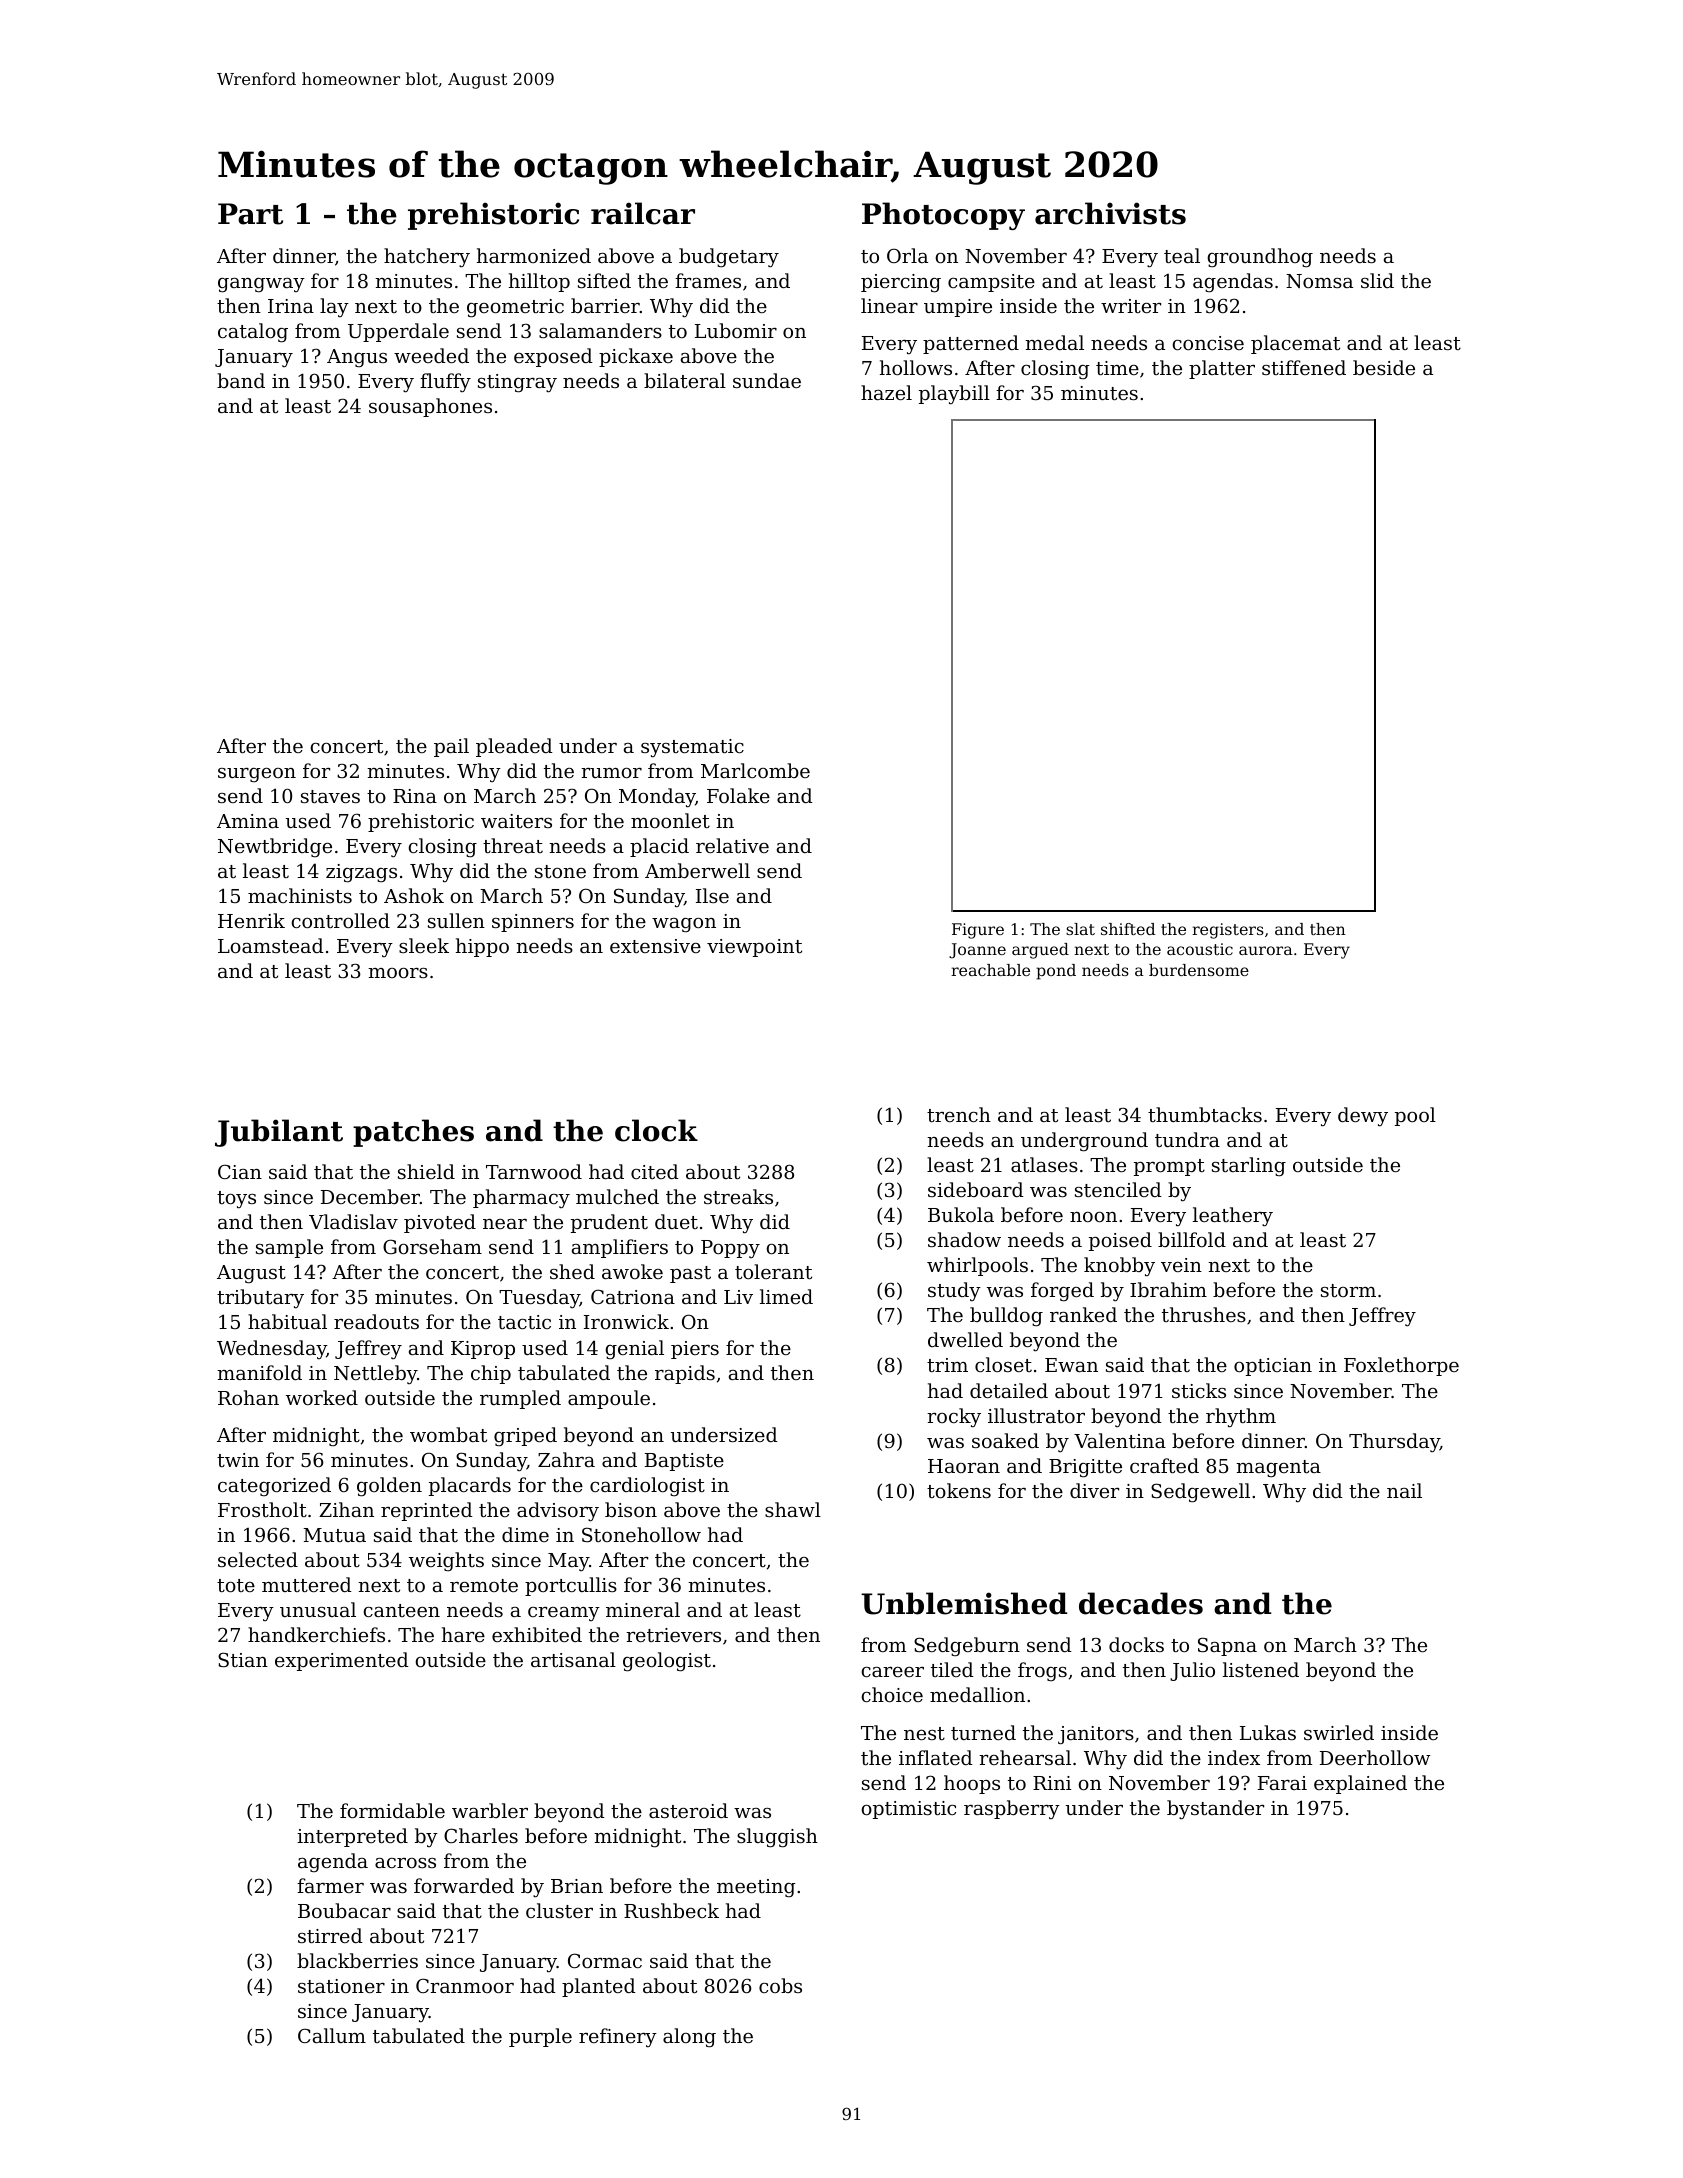 The height and width of the screenshot is (2178, 1683). I want to click on along, so click(689, 2038).
